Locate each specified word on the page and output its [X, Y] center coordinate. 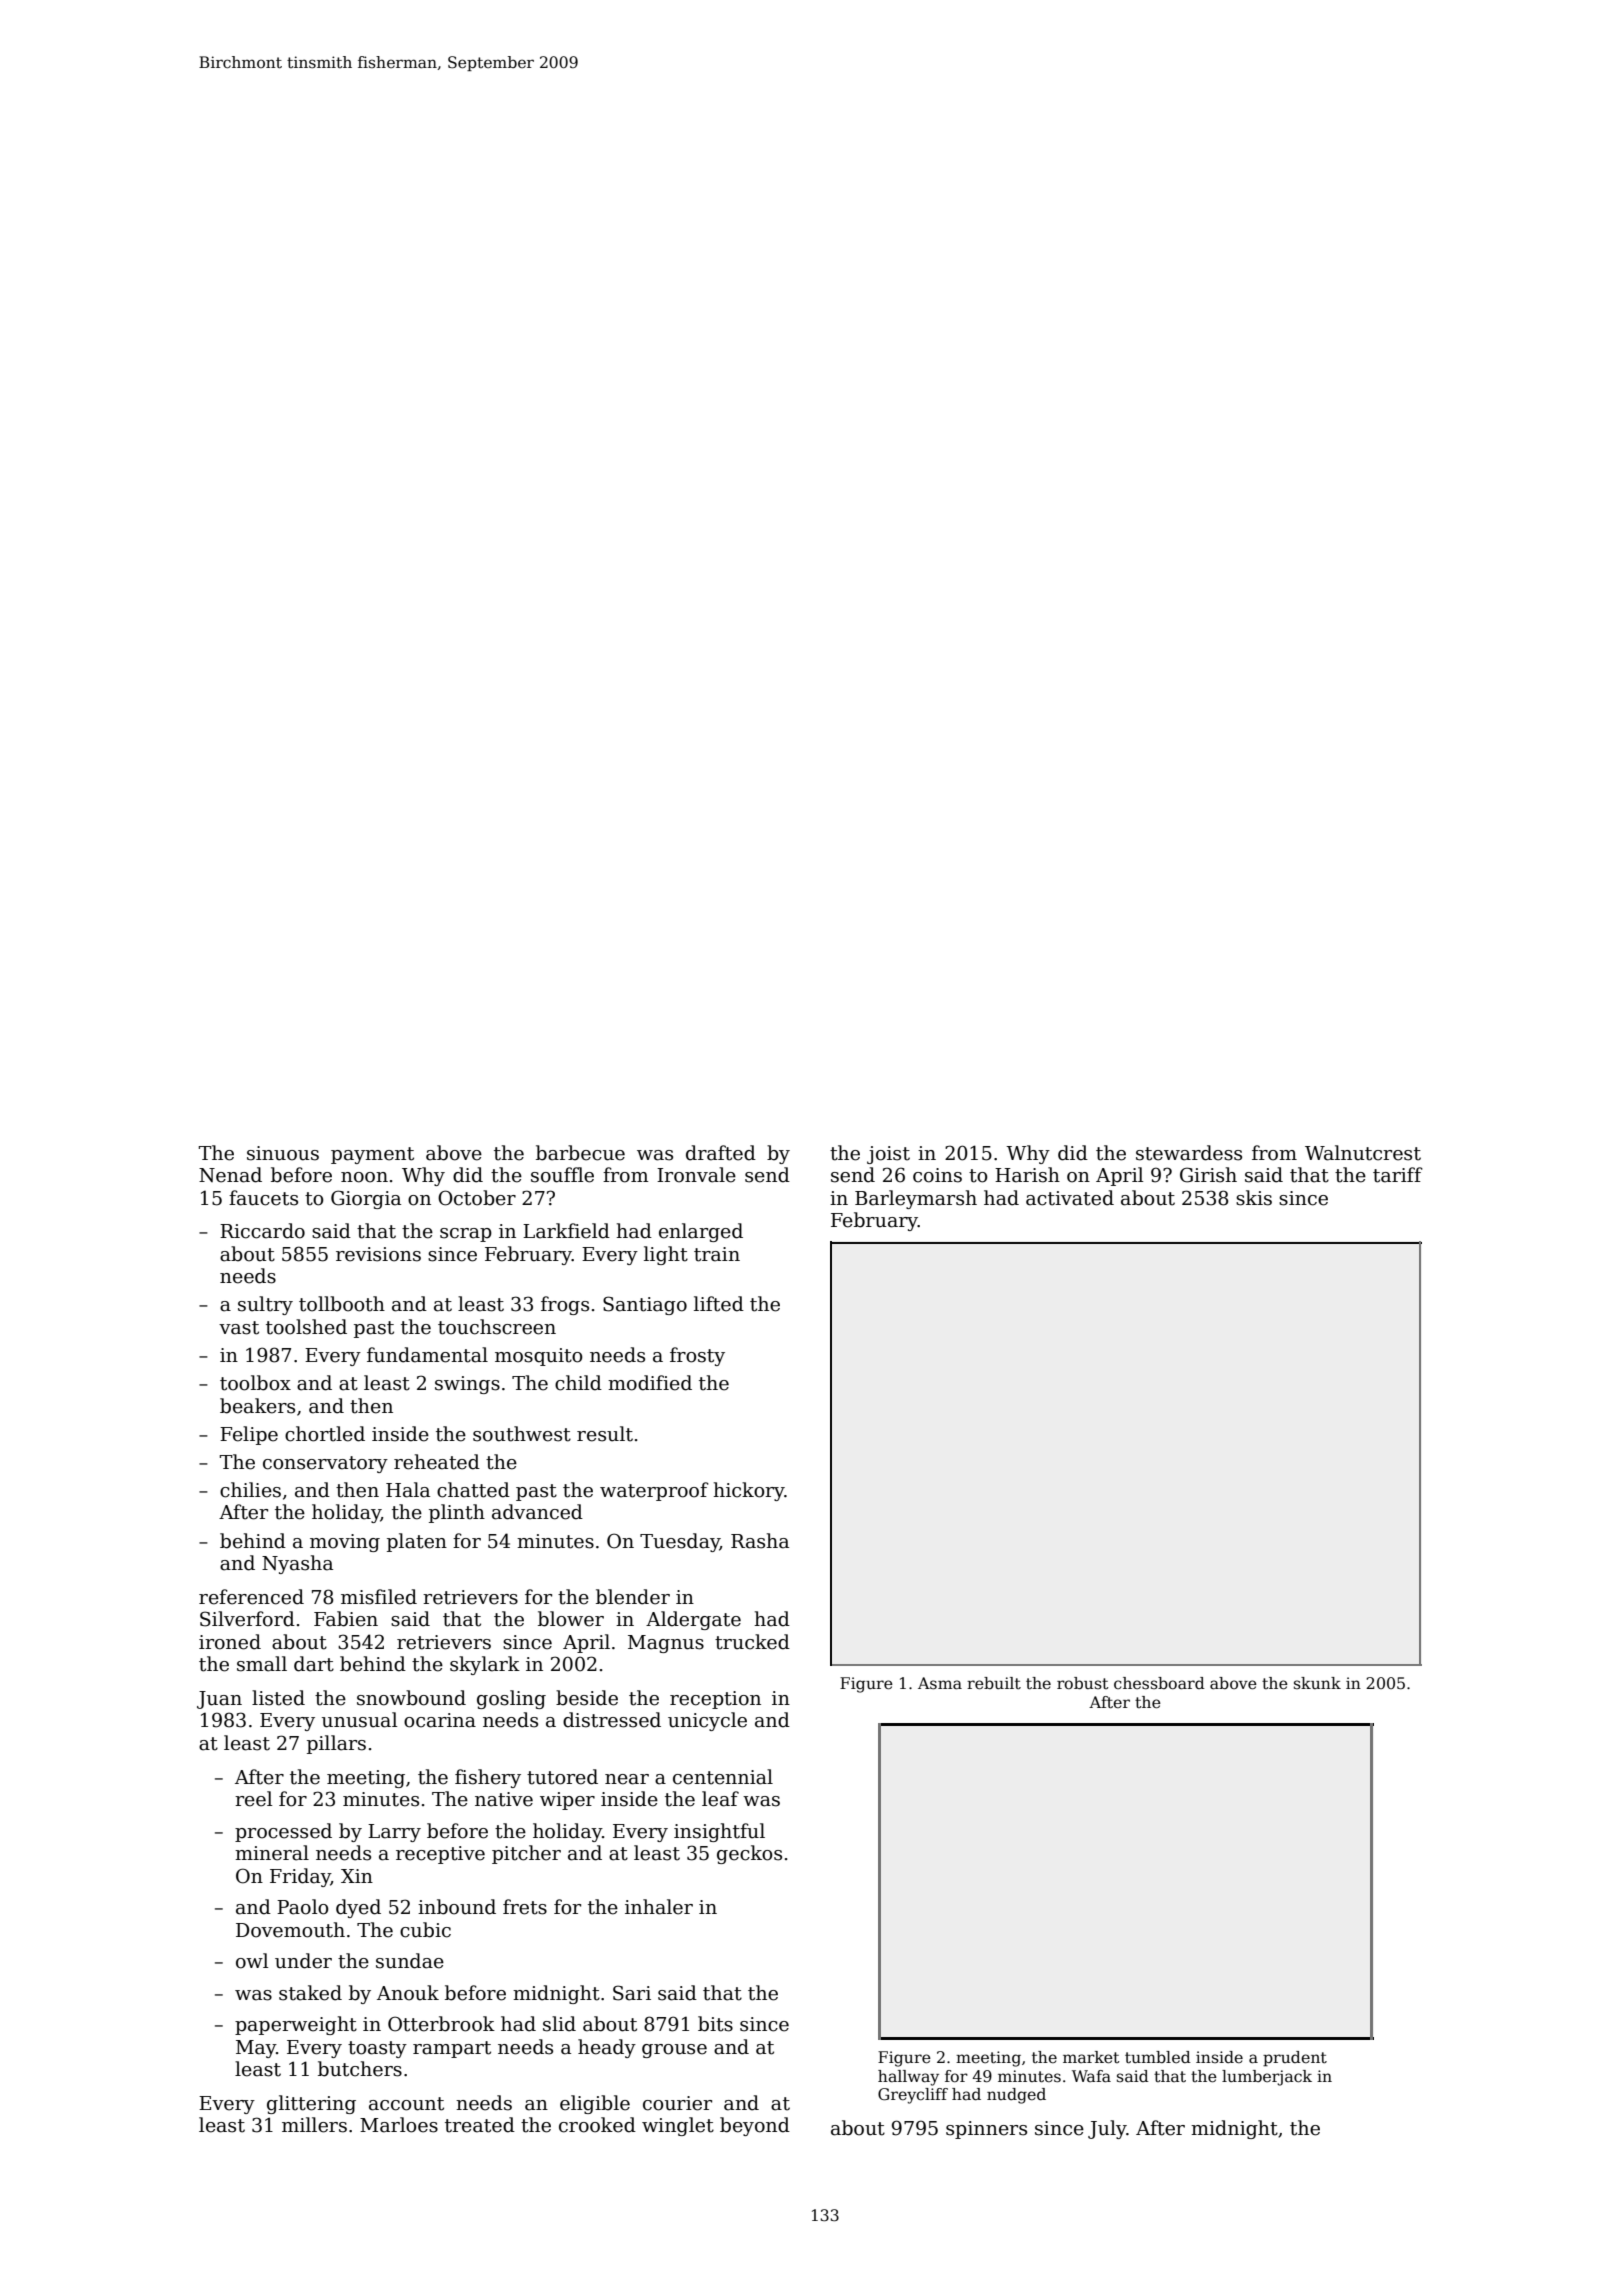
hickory [749, 1491]
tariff [1398, 1175]
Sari [632, 1993]
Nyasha [297, 1564]
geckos [749, 1854]
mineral [272, 1853]
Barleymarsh [916, 1199]
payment [372, 1155]
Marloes [399, 2125]
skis [1254, 1198]
